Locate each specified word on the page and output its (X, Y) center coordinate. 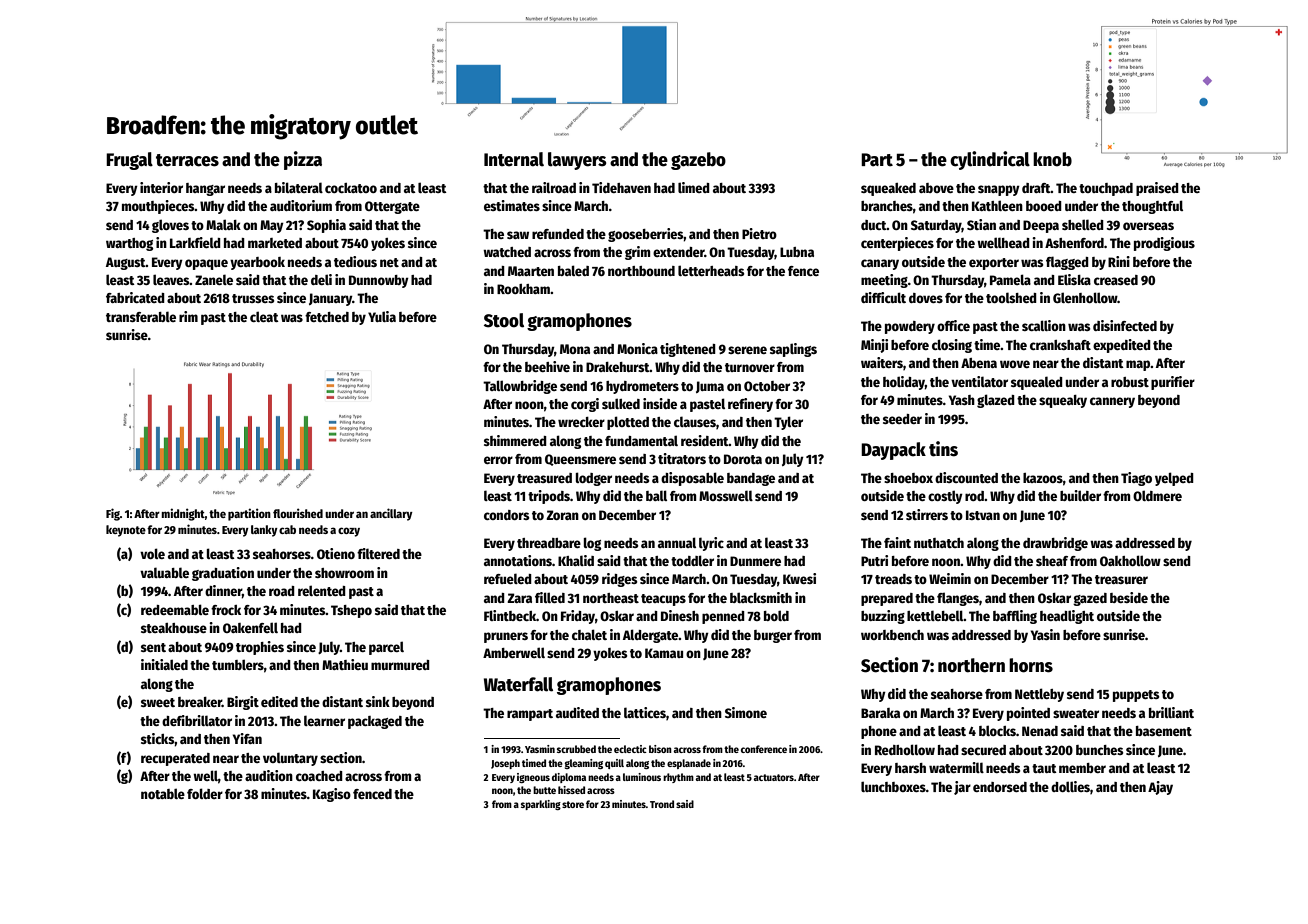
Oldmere (1157, 495)
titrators (682, 458)
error (498, 460)
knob (1052, 159)
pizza (303, 160)
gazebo (698, 161)
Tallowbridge (520, 387)
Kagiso (332, 795)
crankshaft (1060, 345)
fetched (327, 317)
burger (773, 636)
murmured (400, 665)
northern (971, 665)
